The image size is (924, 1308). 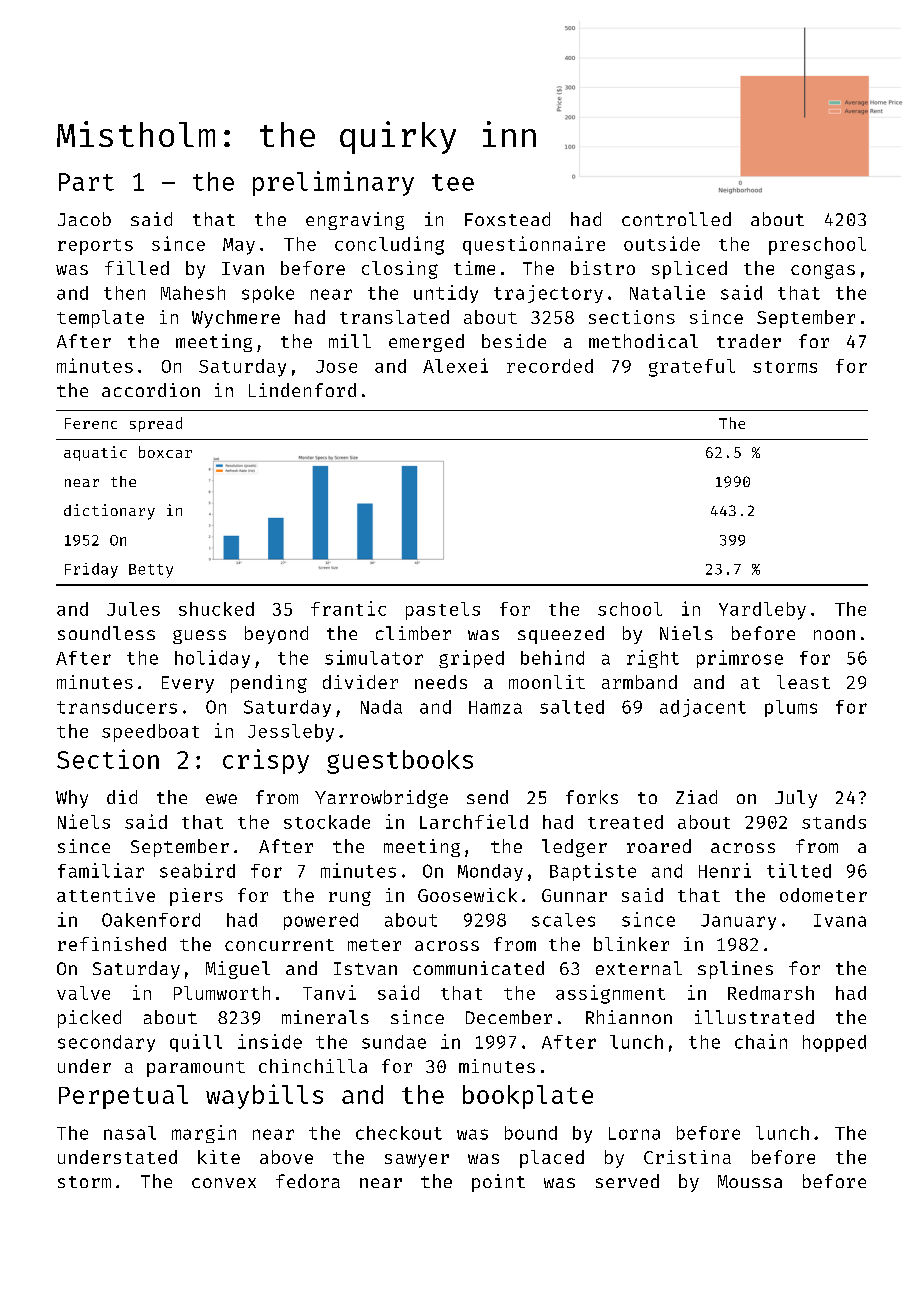 What do you see at coordinates (762, 611) in the page?
I see `Yardleby` at bounding box center [762, 611].
